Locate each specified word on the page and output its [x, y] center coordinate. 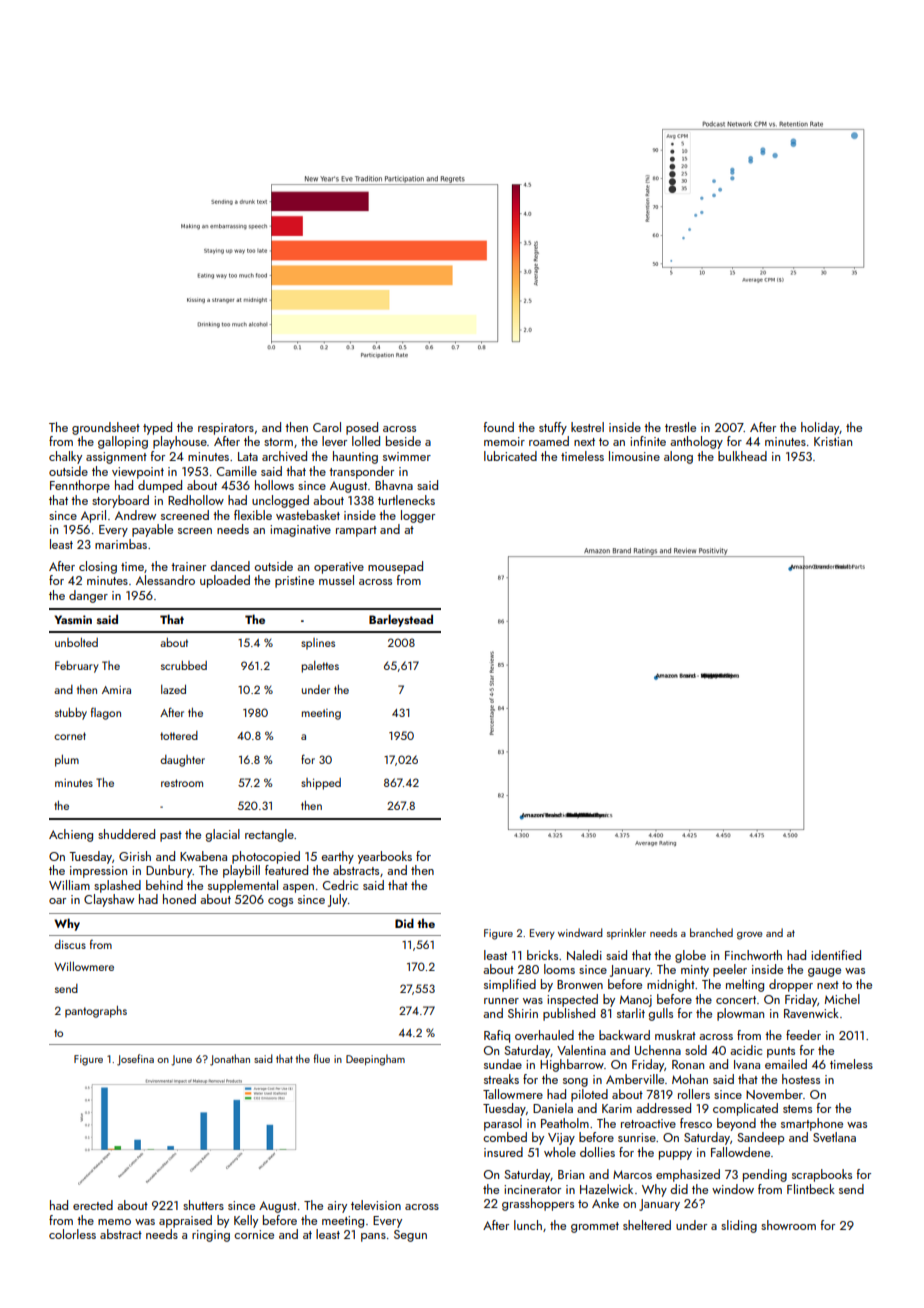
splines [318, 644]
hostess [801, 1079]
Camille [237, 471]
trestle [680, 427]
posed [362, 428]
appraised [185, 1221]
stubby [71, 714]
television [376, 1205]
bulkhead [742, 456]
